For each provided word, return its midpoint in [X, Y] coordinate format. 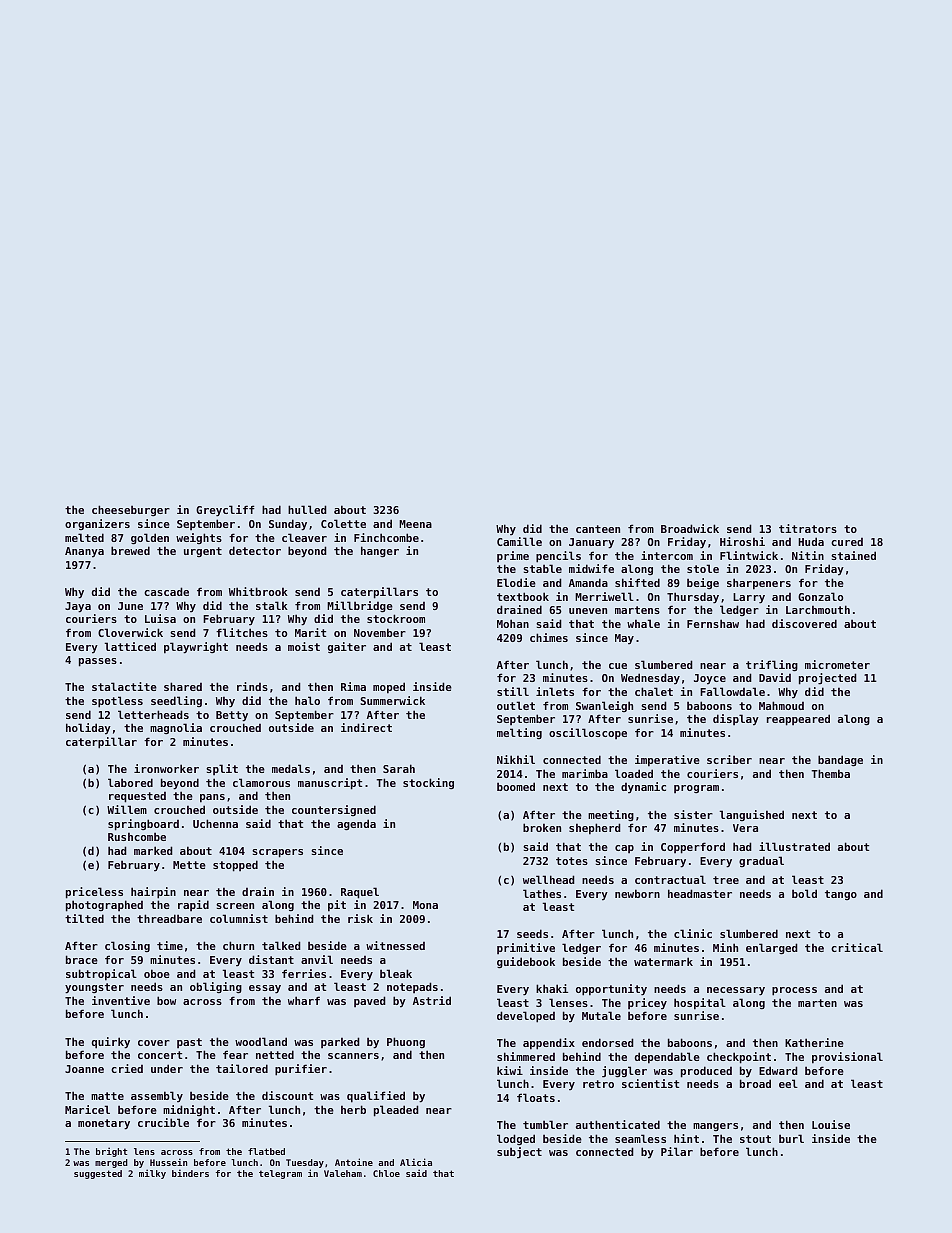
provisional [847, 1058]
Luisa [160, 618]
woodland [261, 1041]
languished [752, 815]
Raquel [360, 893]
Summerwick [392, 700]
